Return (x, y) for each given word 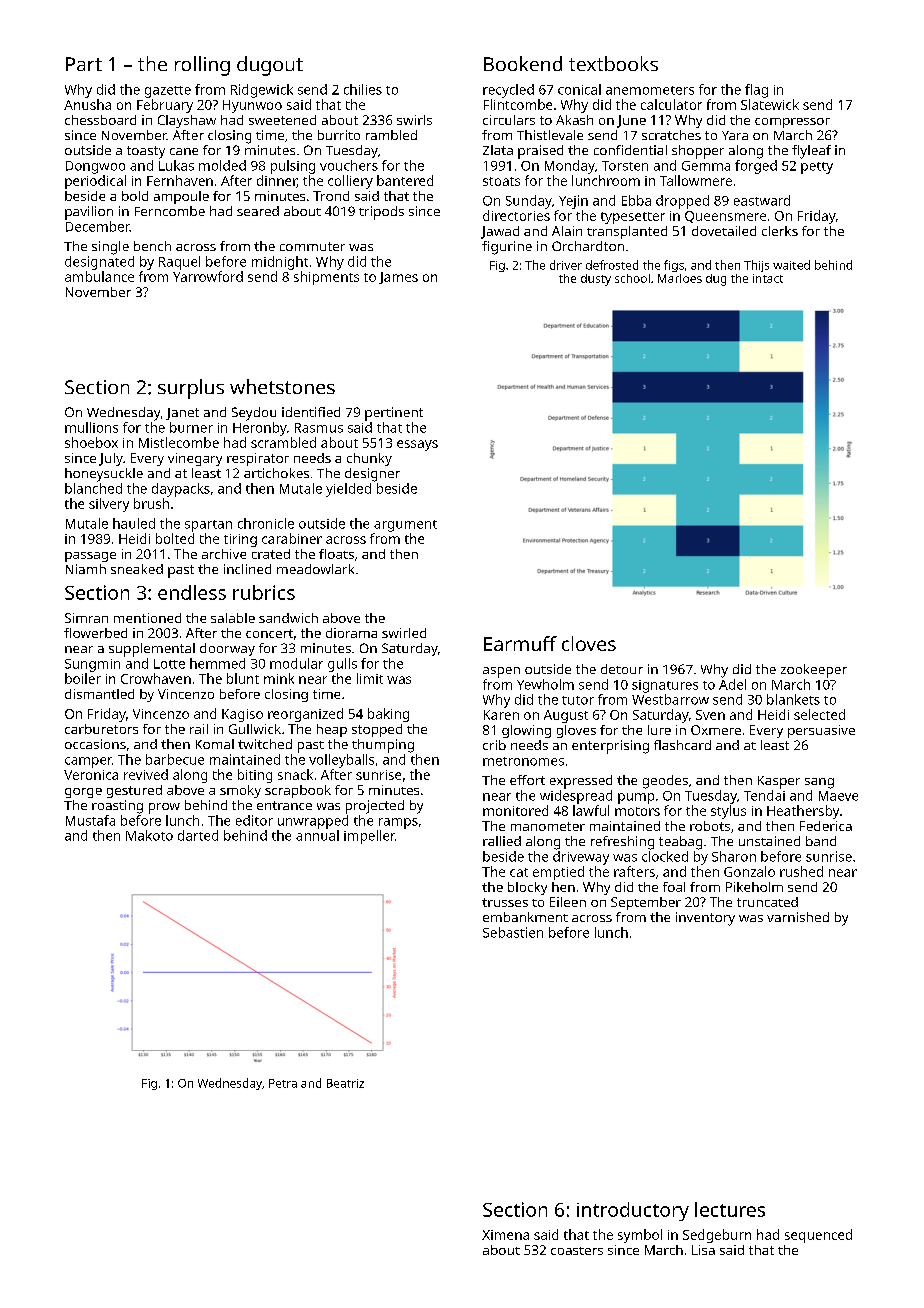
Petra (283, 1083)
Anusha (87, 104)
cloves (589, 643)
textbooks (613, 63)
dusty (596, 280)
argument (405, 526)
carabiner (292, 538)
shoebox (91, 442)
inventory (705, 919)
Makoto (149, 835)
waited (791, 265)
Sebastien (513, 932)
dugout (270, 66)
